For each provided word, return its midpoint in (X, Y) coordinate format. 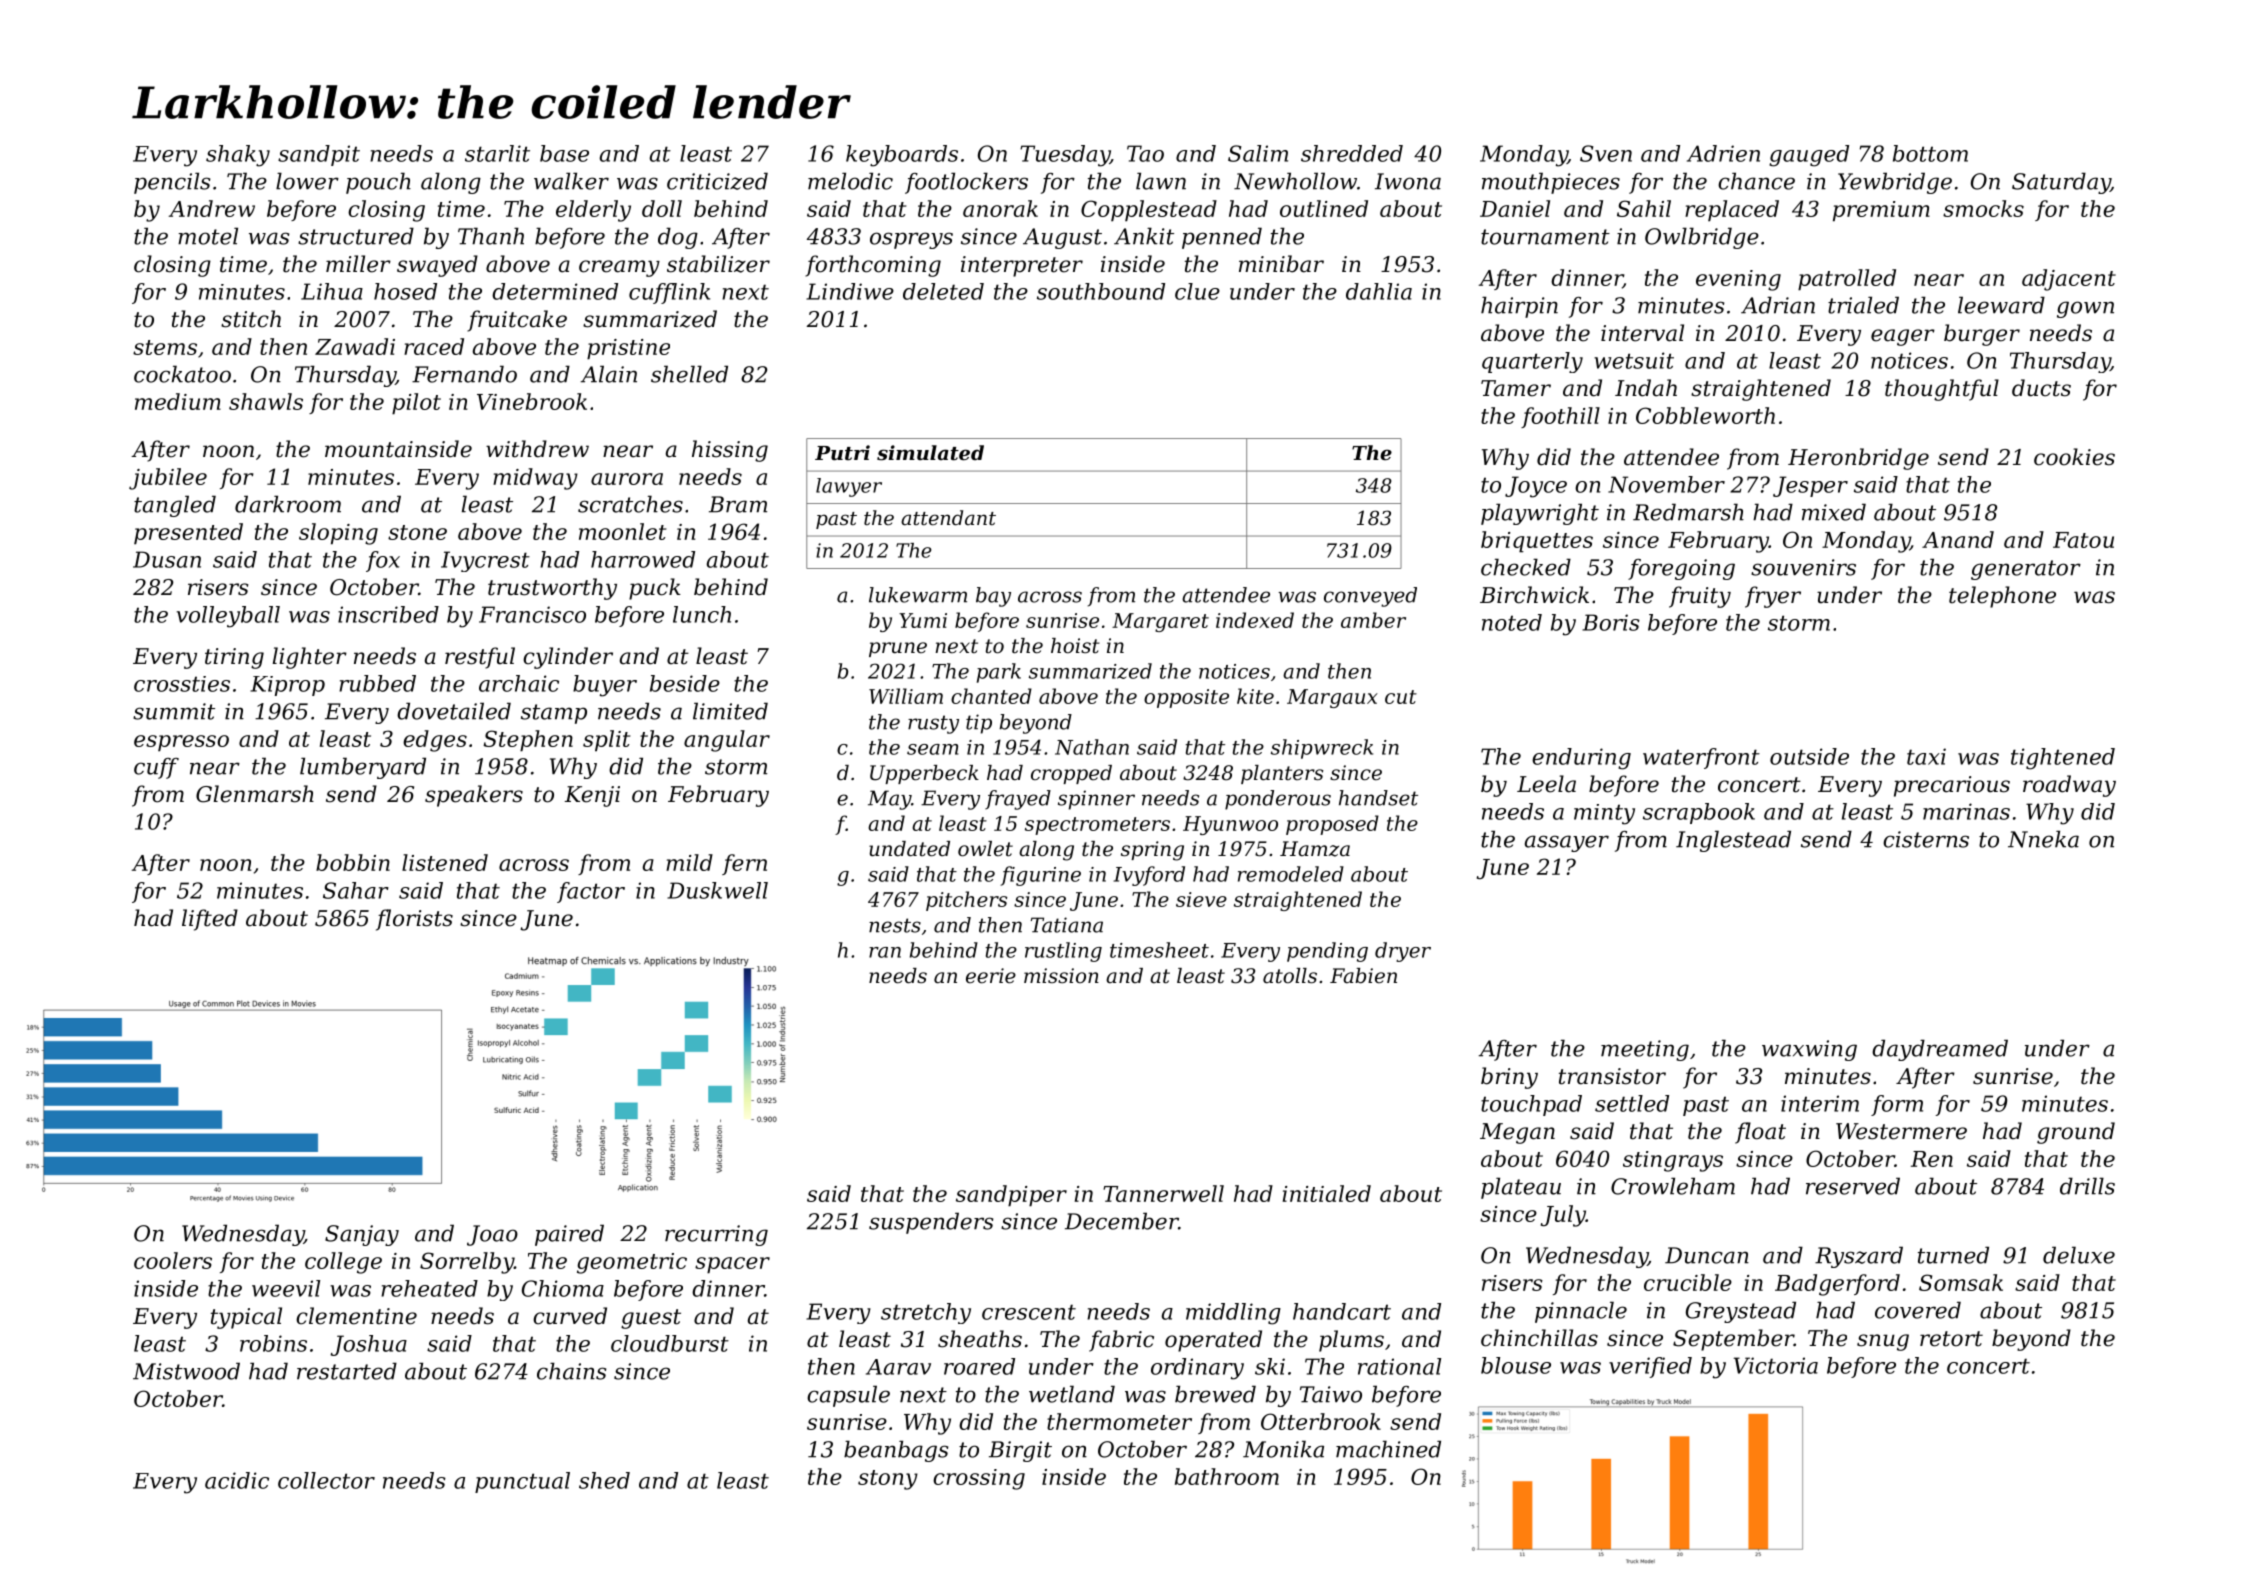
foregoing (1681, 569)
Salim (1258, 153)
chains (571, 1371)
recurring (716, 1235)
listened (445, 862)
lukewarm (918, 595)
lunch (702, 614)
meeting (1645, 1050)
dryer (1403, 952)
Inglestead (1733, 841)
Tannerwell (1163, 1193)
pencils (172, 183)
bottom (1930, 153)
